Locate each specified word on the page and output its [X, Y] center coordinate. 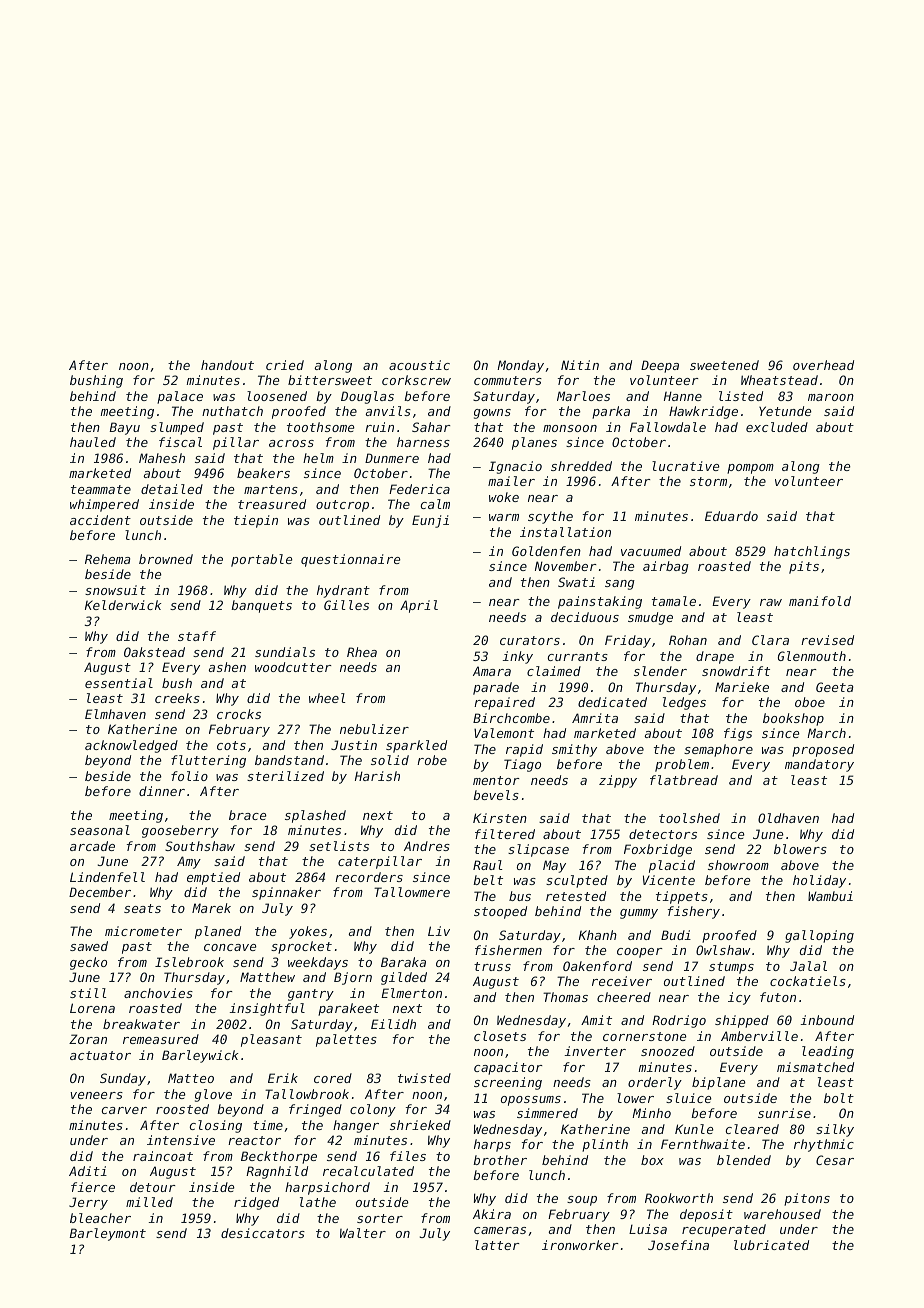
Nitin [580, 365]
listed [741, 396]
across [291, 443]
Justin [354, 745]
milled [149, 1202]
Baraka [403, 962]
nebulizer [374, 729]
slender [660, 671]
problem [682, 765]
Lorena [92, 1008]
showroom [738, 865]
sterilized [285, 776]
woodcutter [293, 667]
